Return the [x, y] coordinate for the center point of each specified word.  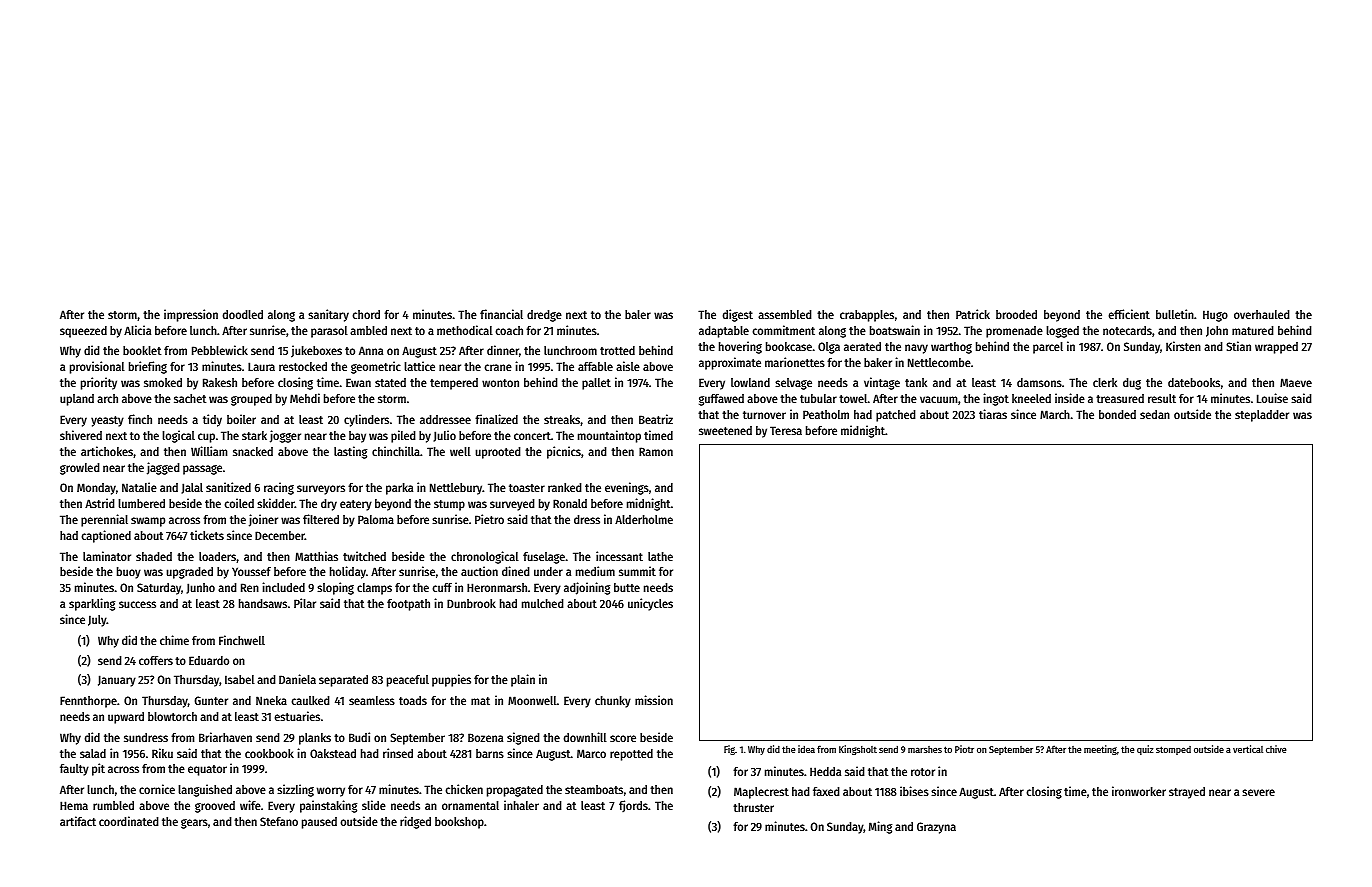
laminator [107, 556]
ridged [415, 822]
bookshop [459, 823]
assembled [785, 314]
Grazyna [936, 828]
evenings [627, 488]
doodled [243, 314]
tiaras [993, 414]
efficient [1129, 314]
